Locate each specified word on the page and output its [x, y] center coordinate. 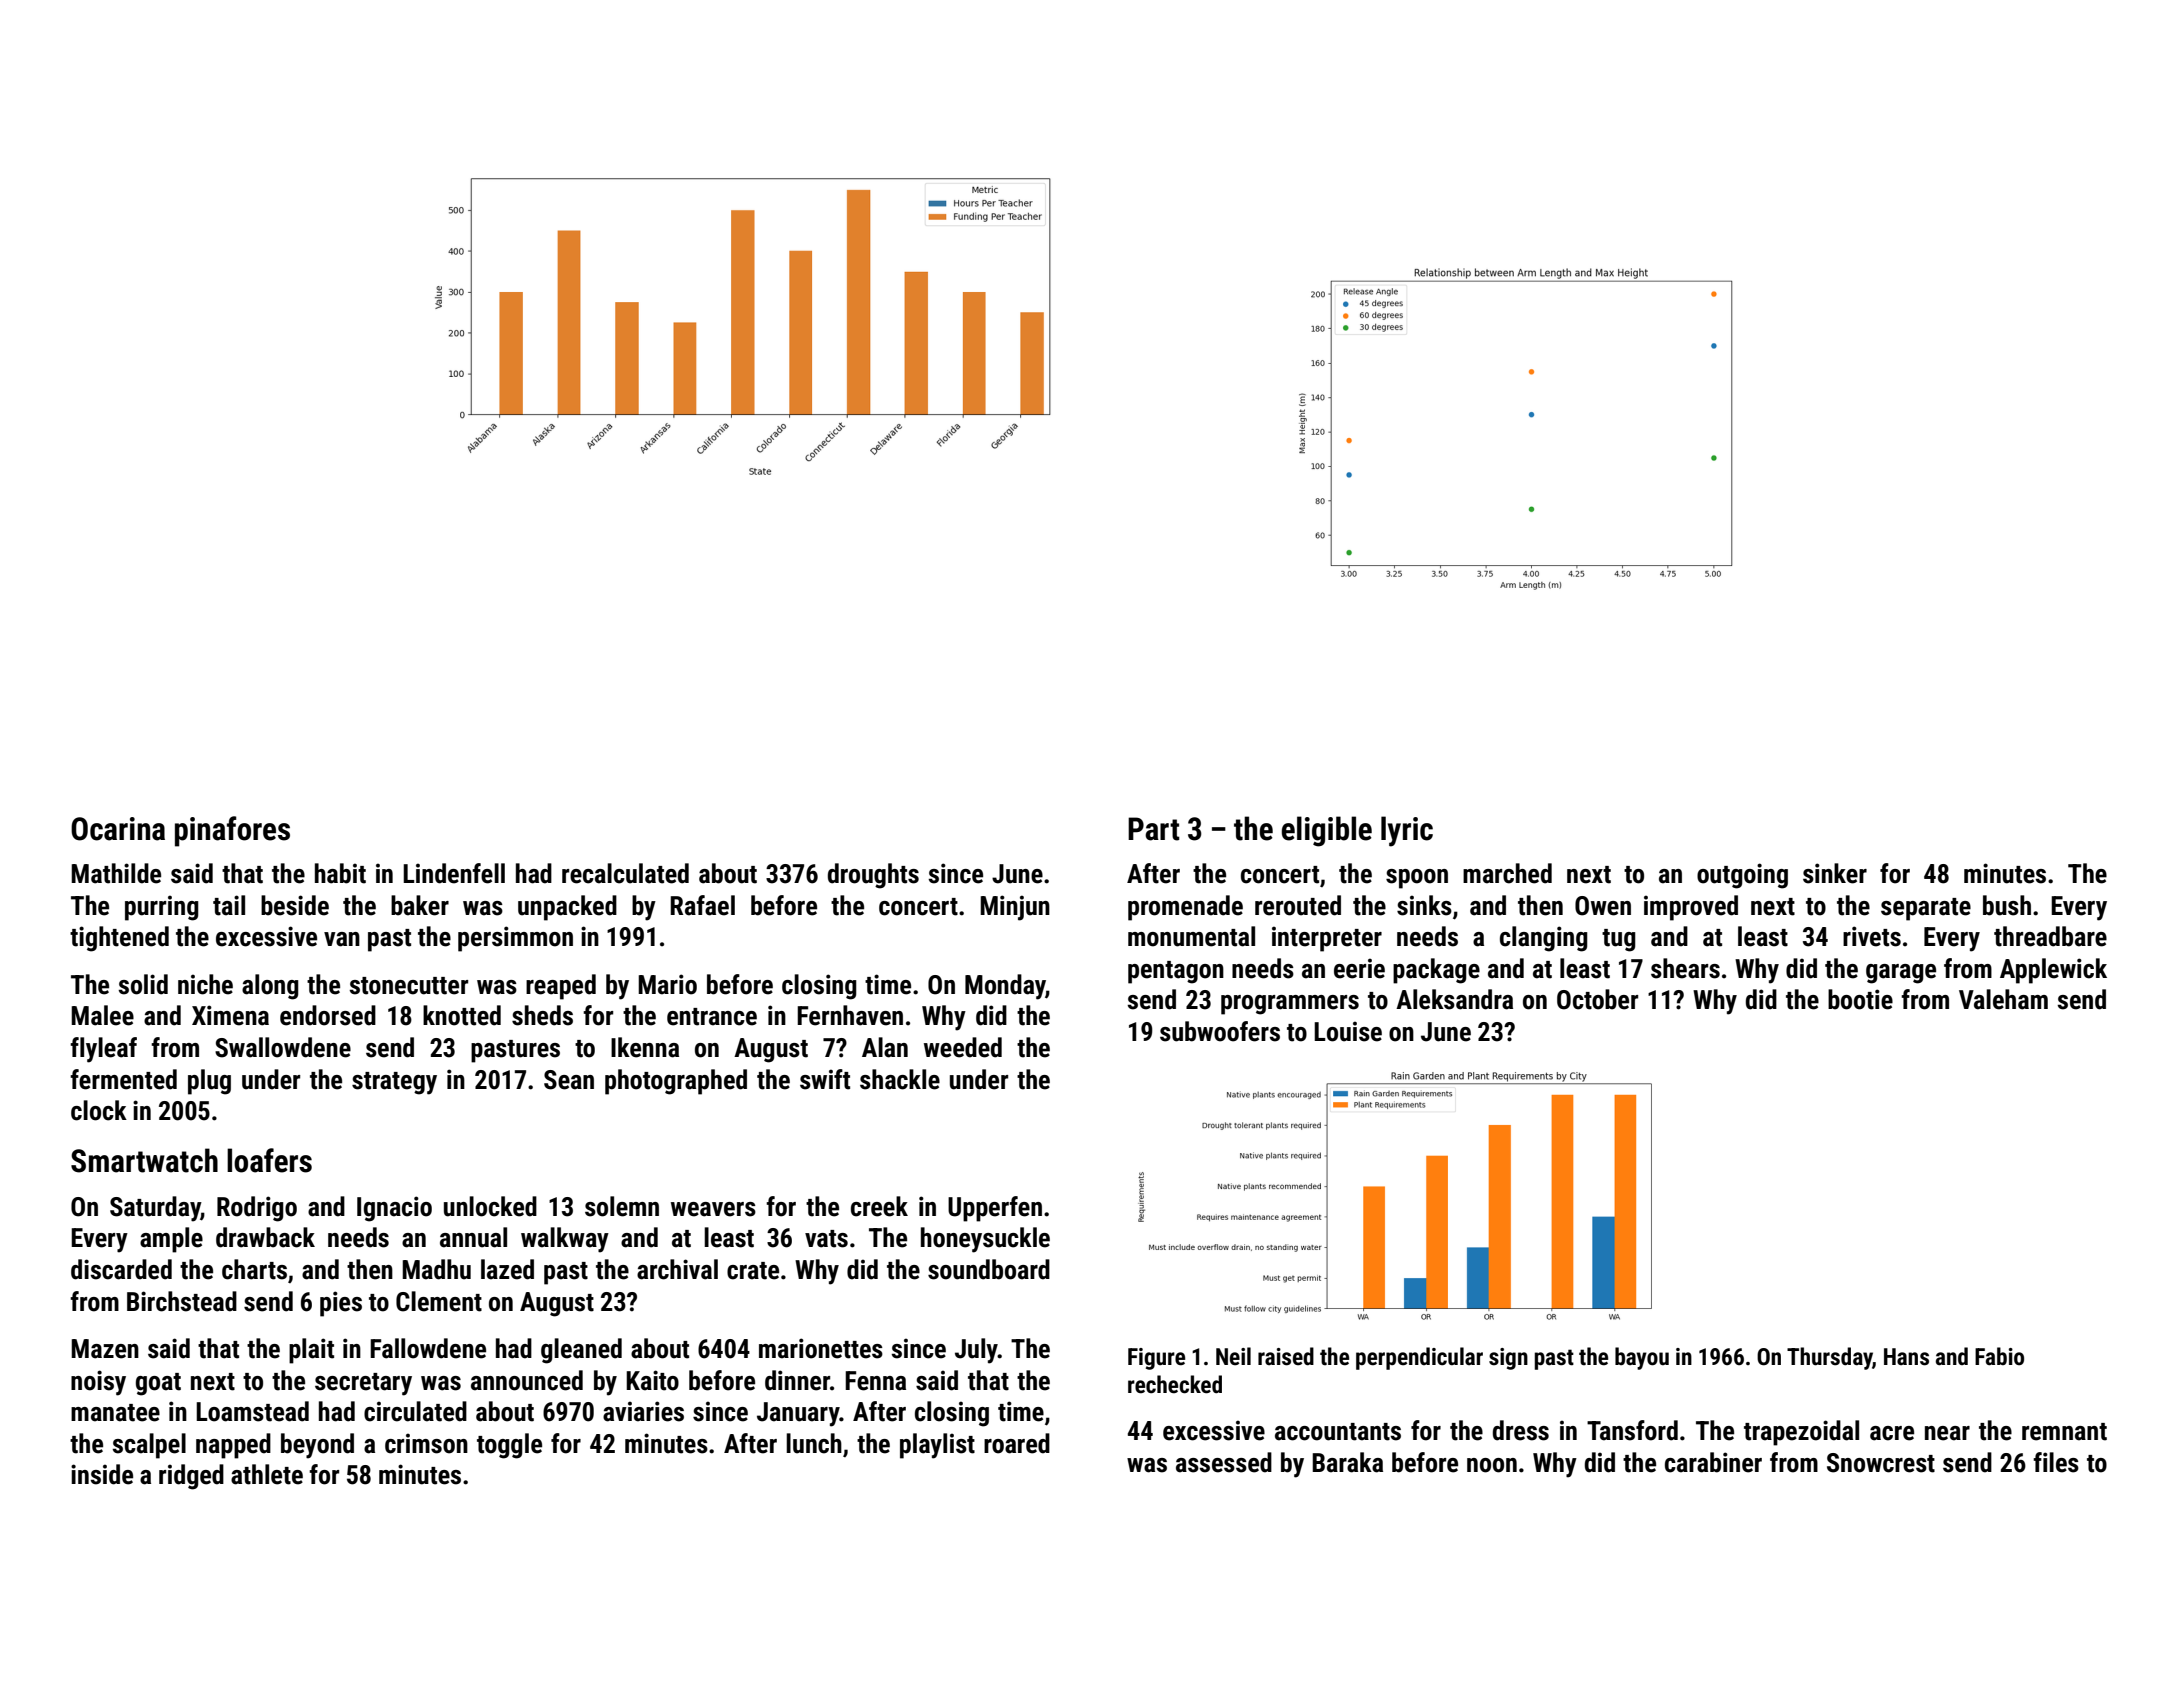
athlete [267, 1474]
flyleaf [103, 1050]
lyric [1407, 831]
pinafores [232, 831]
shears [1685, 968]
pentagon [1176, 972]
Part [1154, 829]
